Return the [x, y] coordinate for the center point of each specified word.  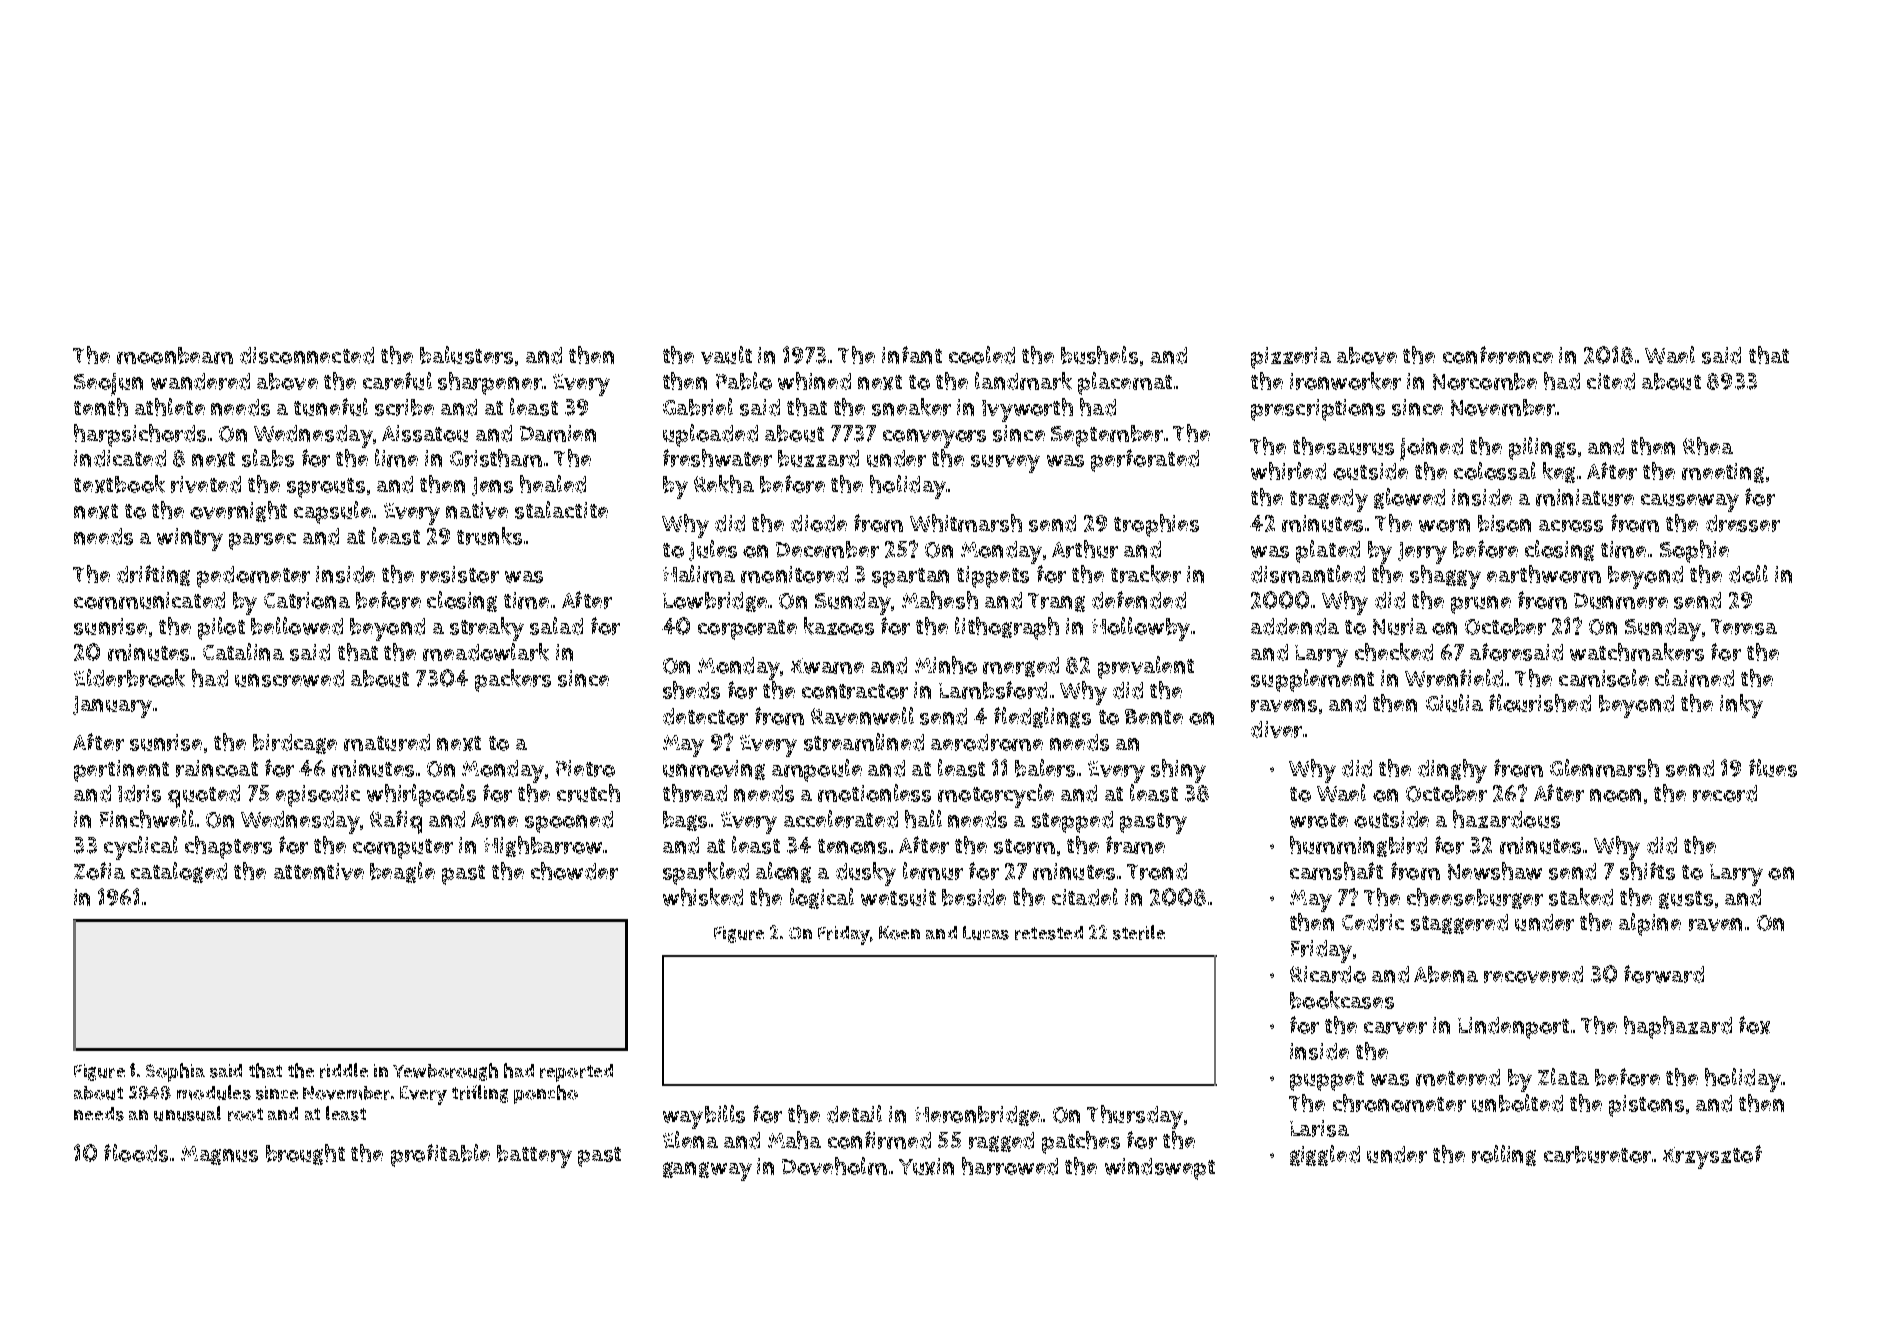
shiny [1178, 771]
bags [685, 821]
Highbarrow [543, 846]
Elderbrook [129, 678]
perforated [1145, 460]
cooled [982, 355]
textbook [119, 484]
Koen [899, 933]
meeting [1723, 473]
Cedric [1373, 922]
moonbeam [175, 355]
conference [1498, 355]
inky [1741, 706]
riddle [344, 1070]
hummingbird [1358, 846]
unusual [187, 1113]
